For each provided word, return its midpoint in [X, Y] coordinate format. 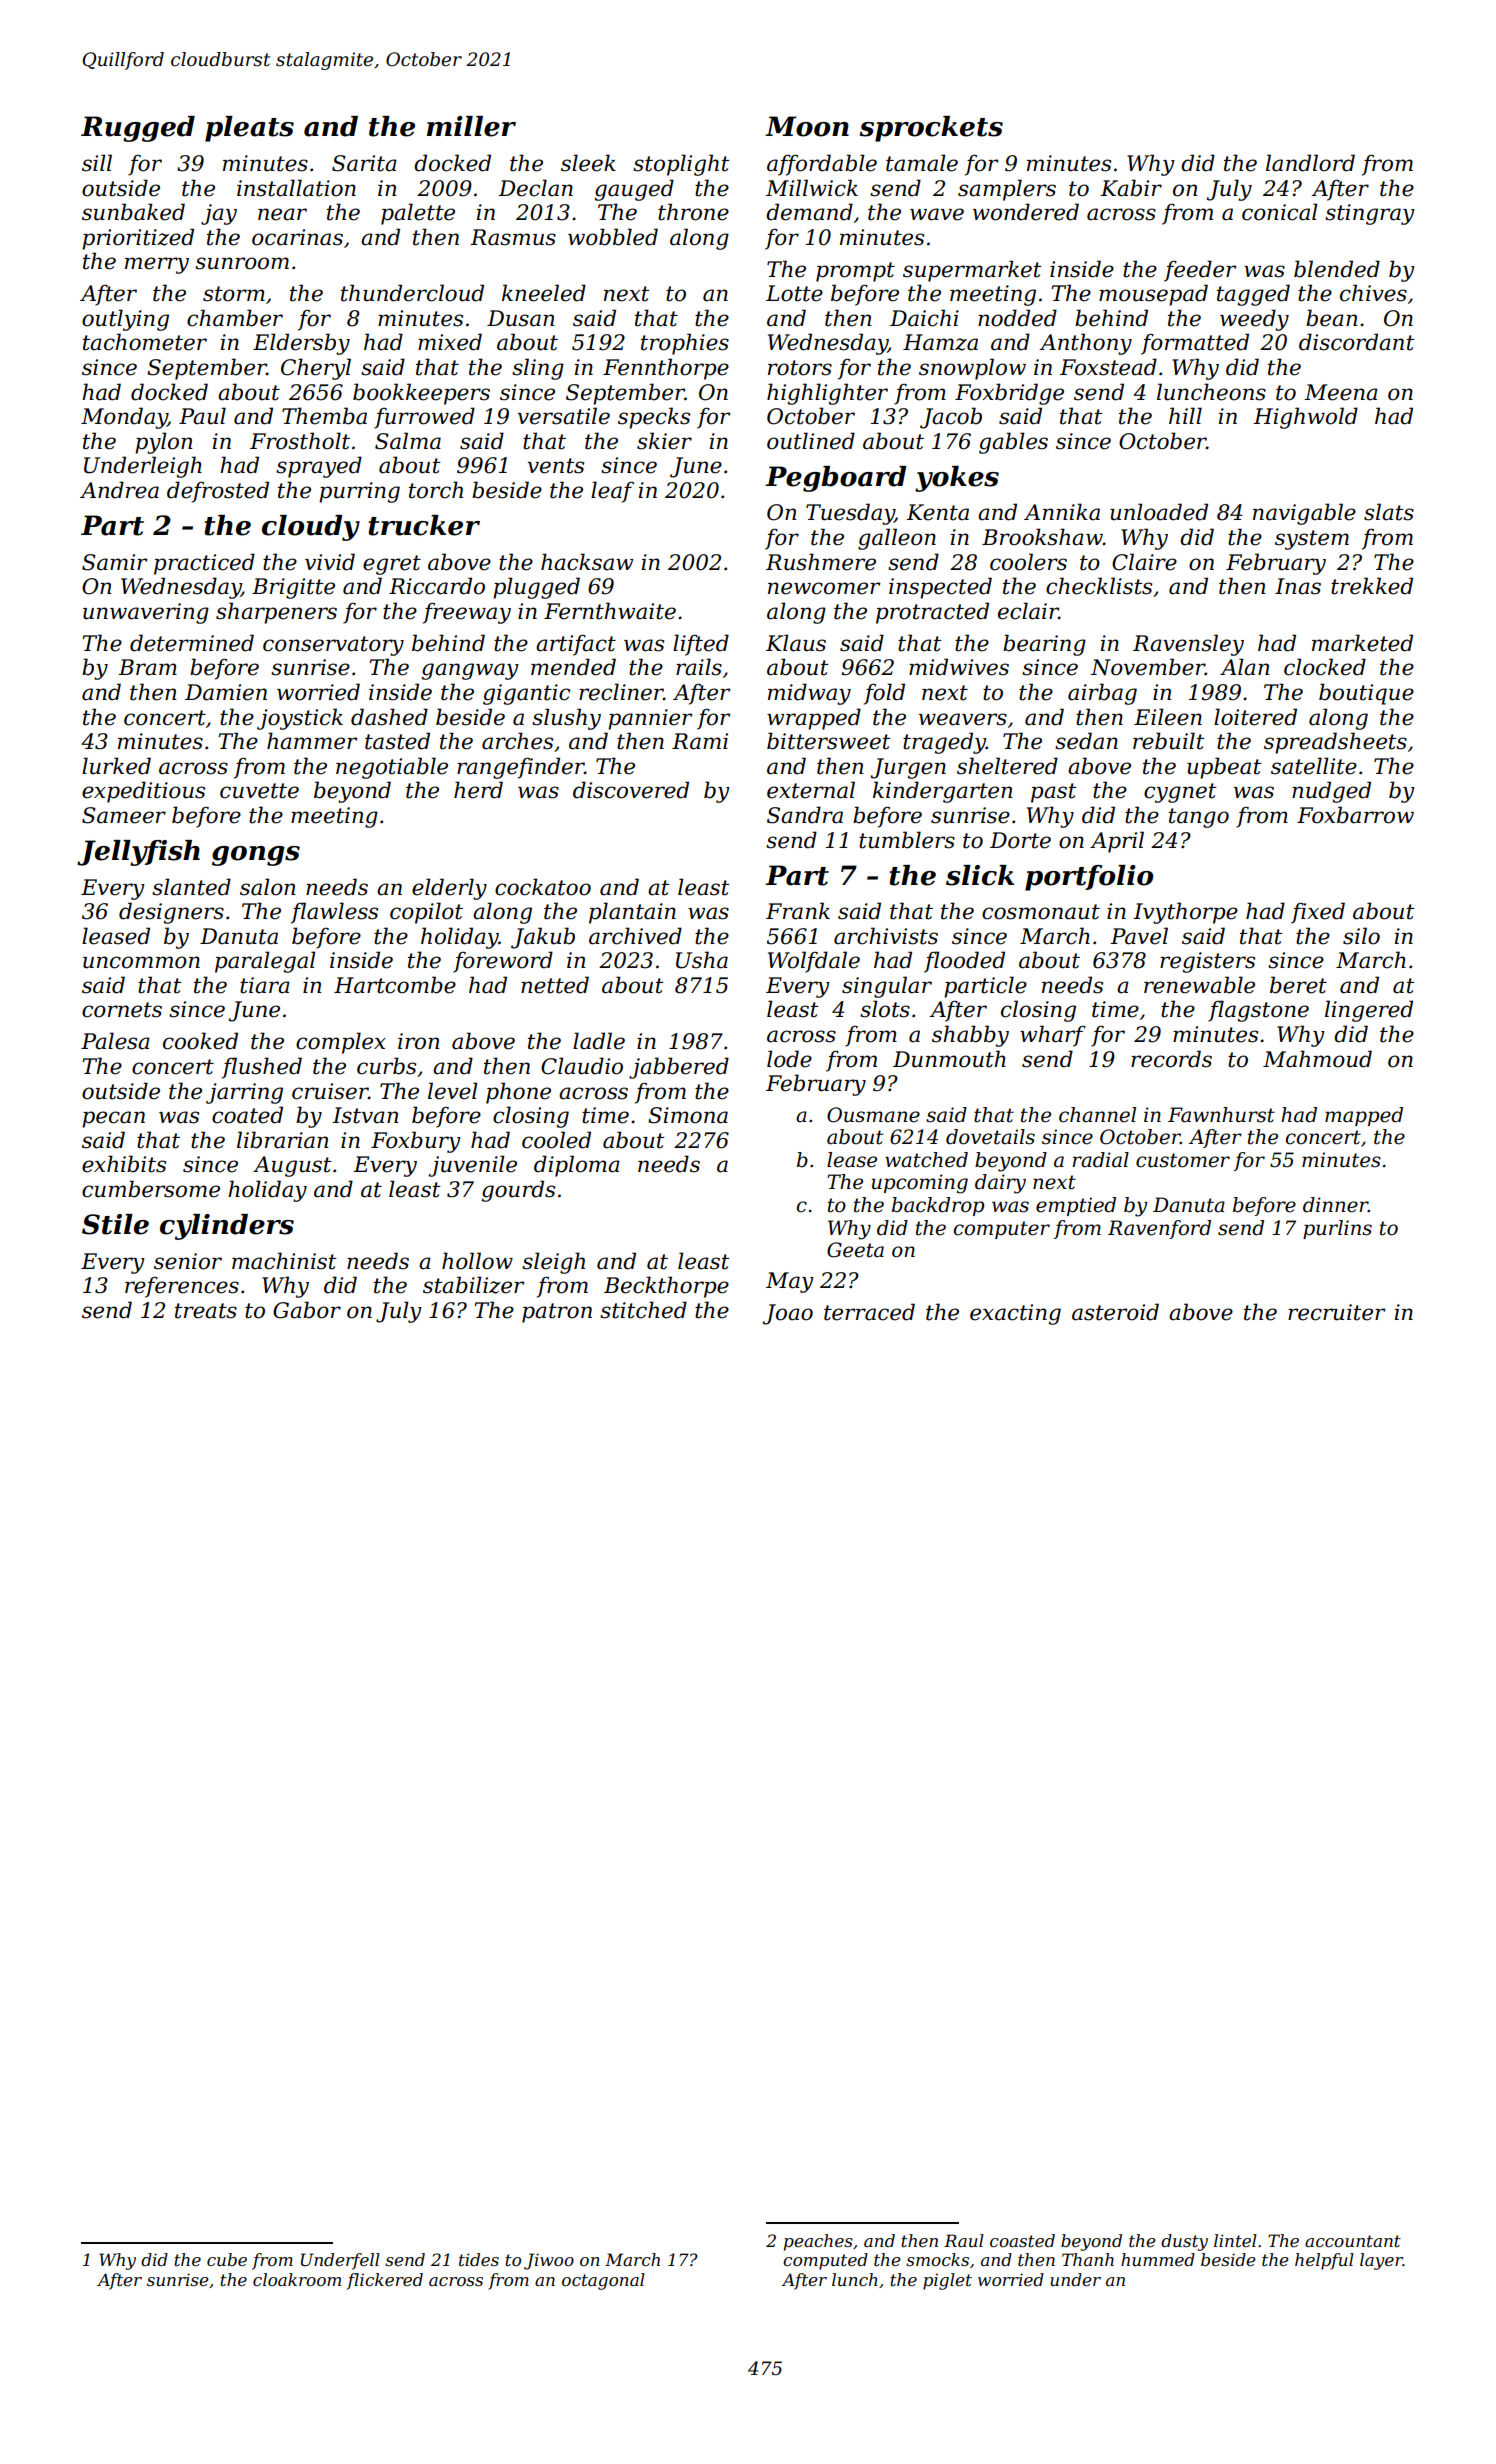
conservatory [333, 646]
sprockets [931, 129]
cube [227, 2259]
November [1148, 667]
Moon [807, 126]
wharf [1053, 1036]
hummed [1158, 2259]
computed [825, 2261]
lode [789, 1059]
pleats [249, 129]
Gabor [307, 1310]
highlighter [827, 394]
